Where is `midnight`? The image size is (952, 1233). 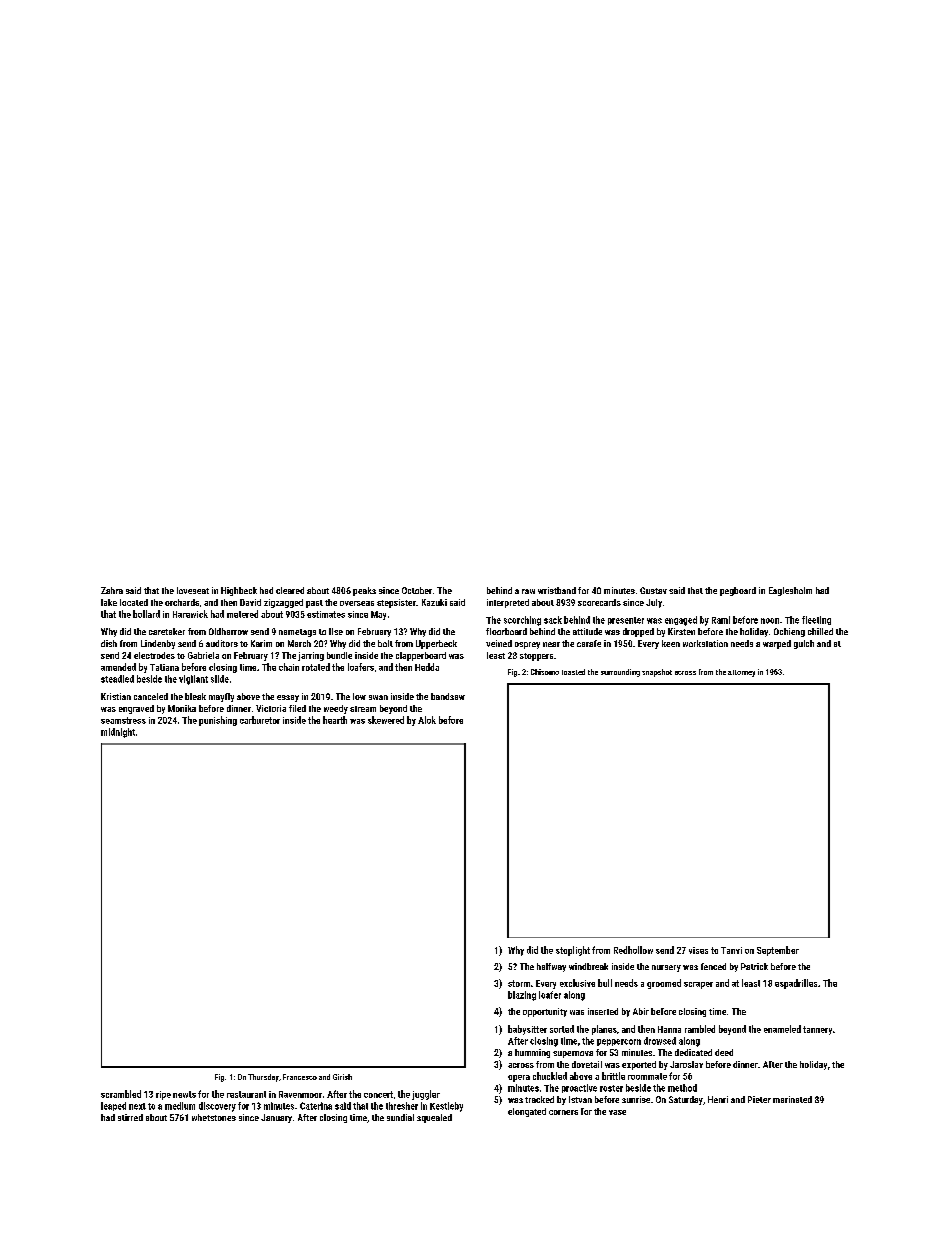 midnight is located at coordinates (118, 733).
